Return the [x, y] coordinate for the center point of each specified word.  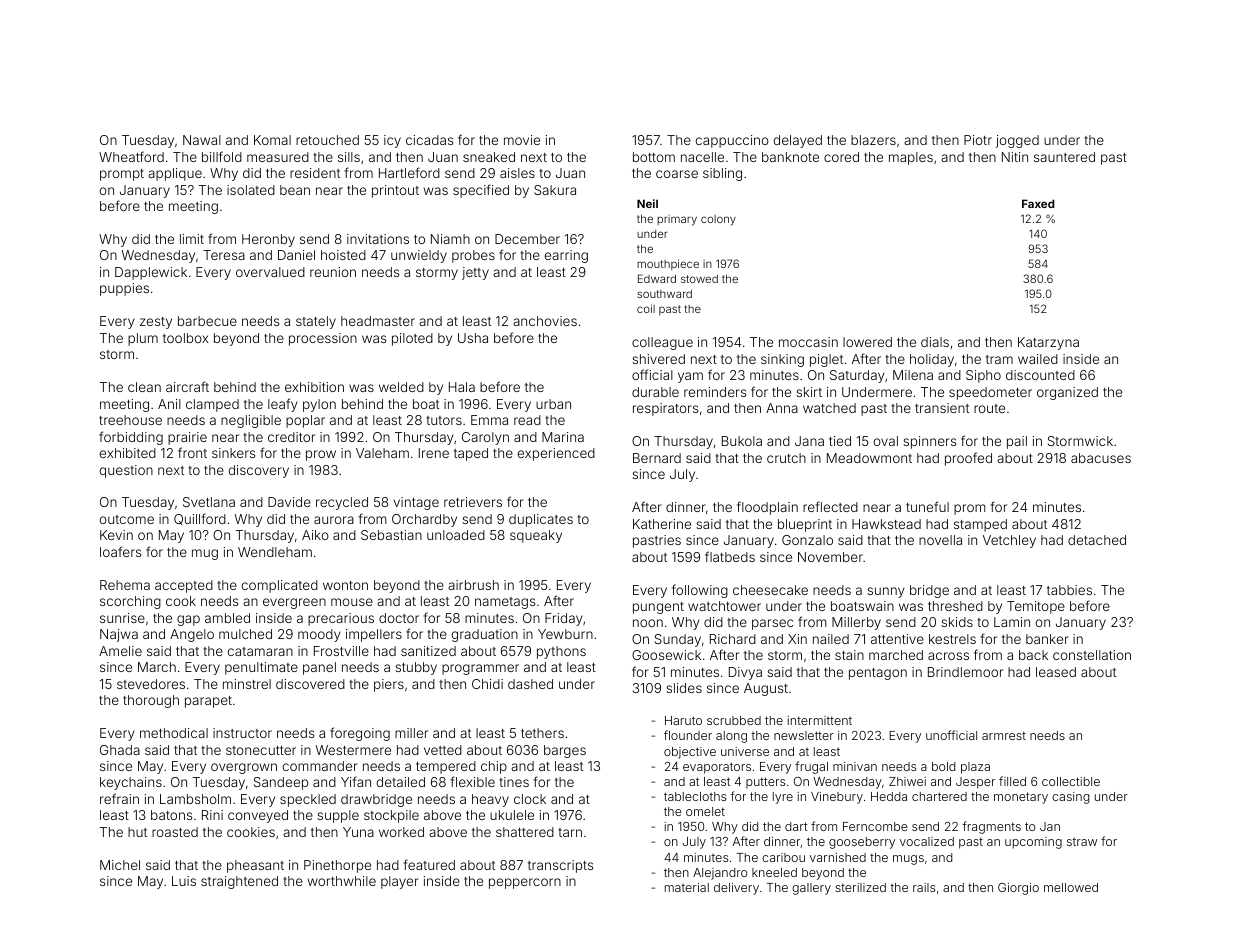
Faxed [1038, 203]
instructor [242, 733]
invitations [378, 239]
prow [321, 455]
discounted [1040, 375]
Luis [184, 881]
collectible [1071, 781]
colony [718, 220]
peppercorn [525, 883]
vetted [443, 750]
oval [886, 441]
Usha [473, 338]
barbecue [207, 321]
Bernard [657, 458]
